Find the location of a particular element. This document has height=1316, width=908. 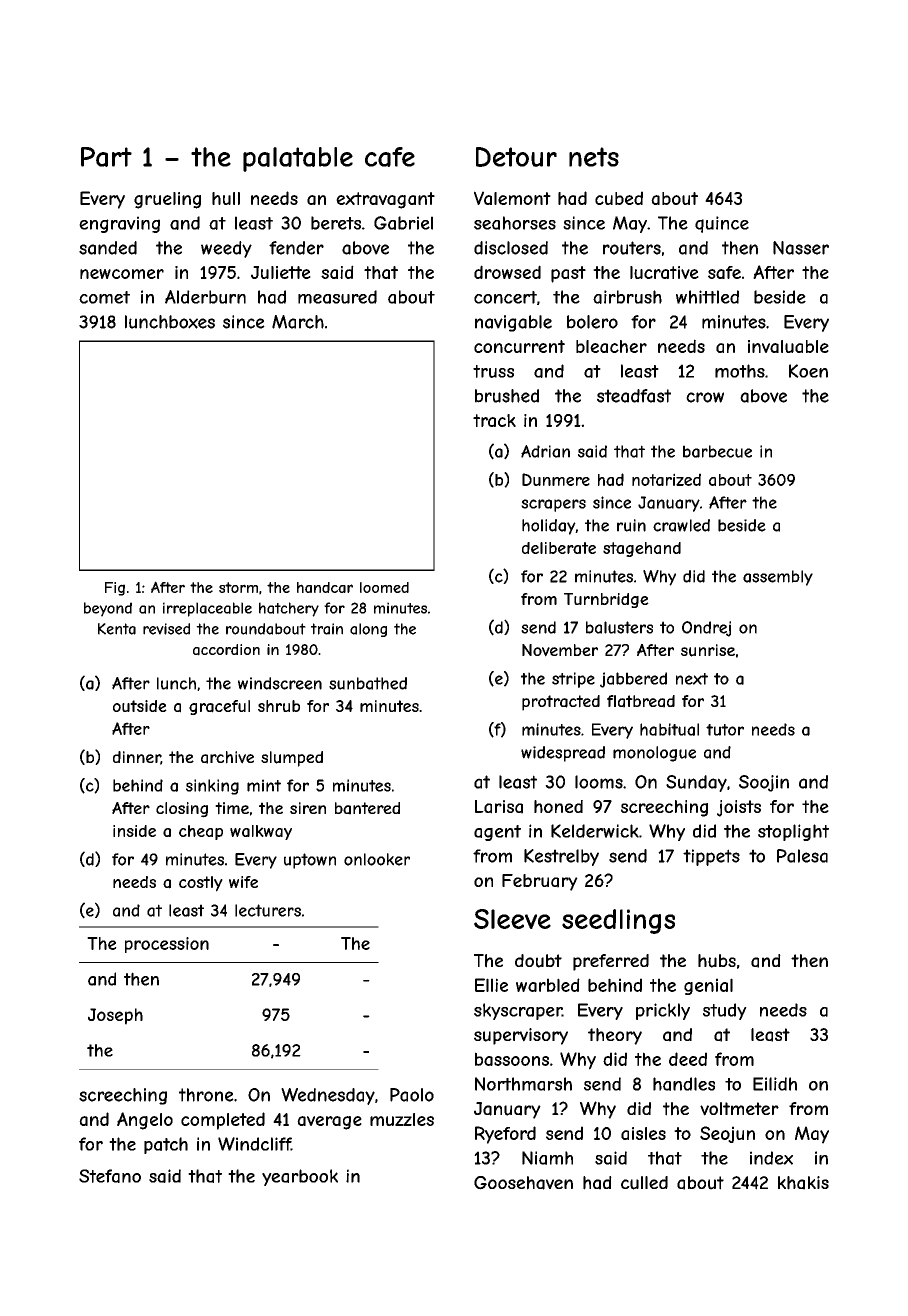

comet is located at coordinates (104, 297).
